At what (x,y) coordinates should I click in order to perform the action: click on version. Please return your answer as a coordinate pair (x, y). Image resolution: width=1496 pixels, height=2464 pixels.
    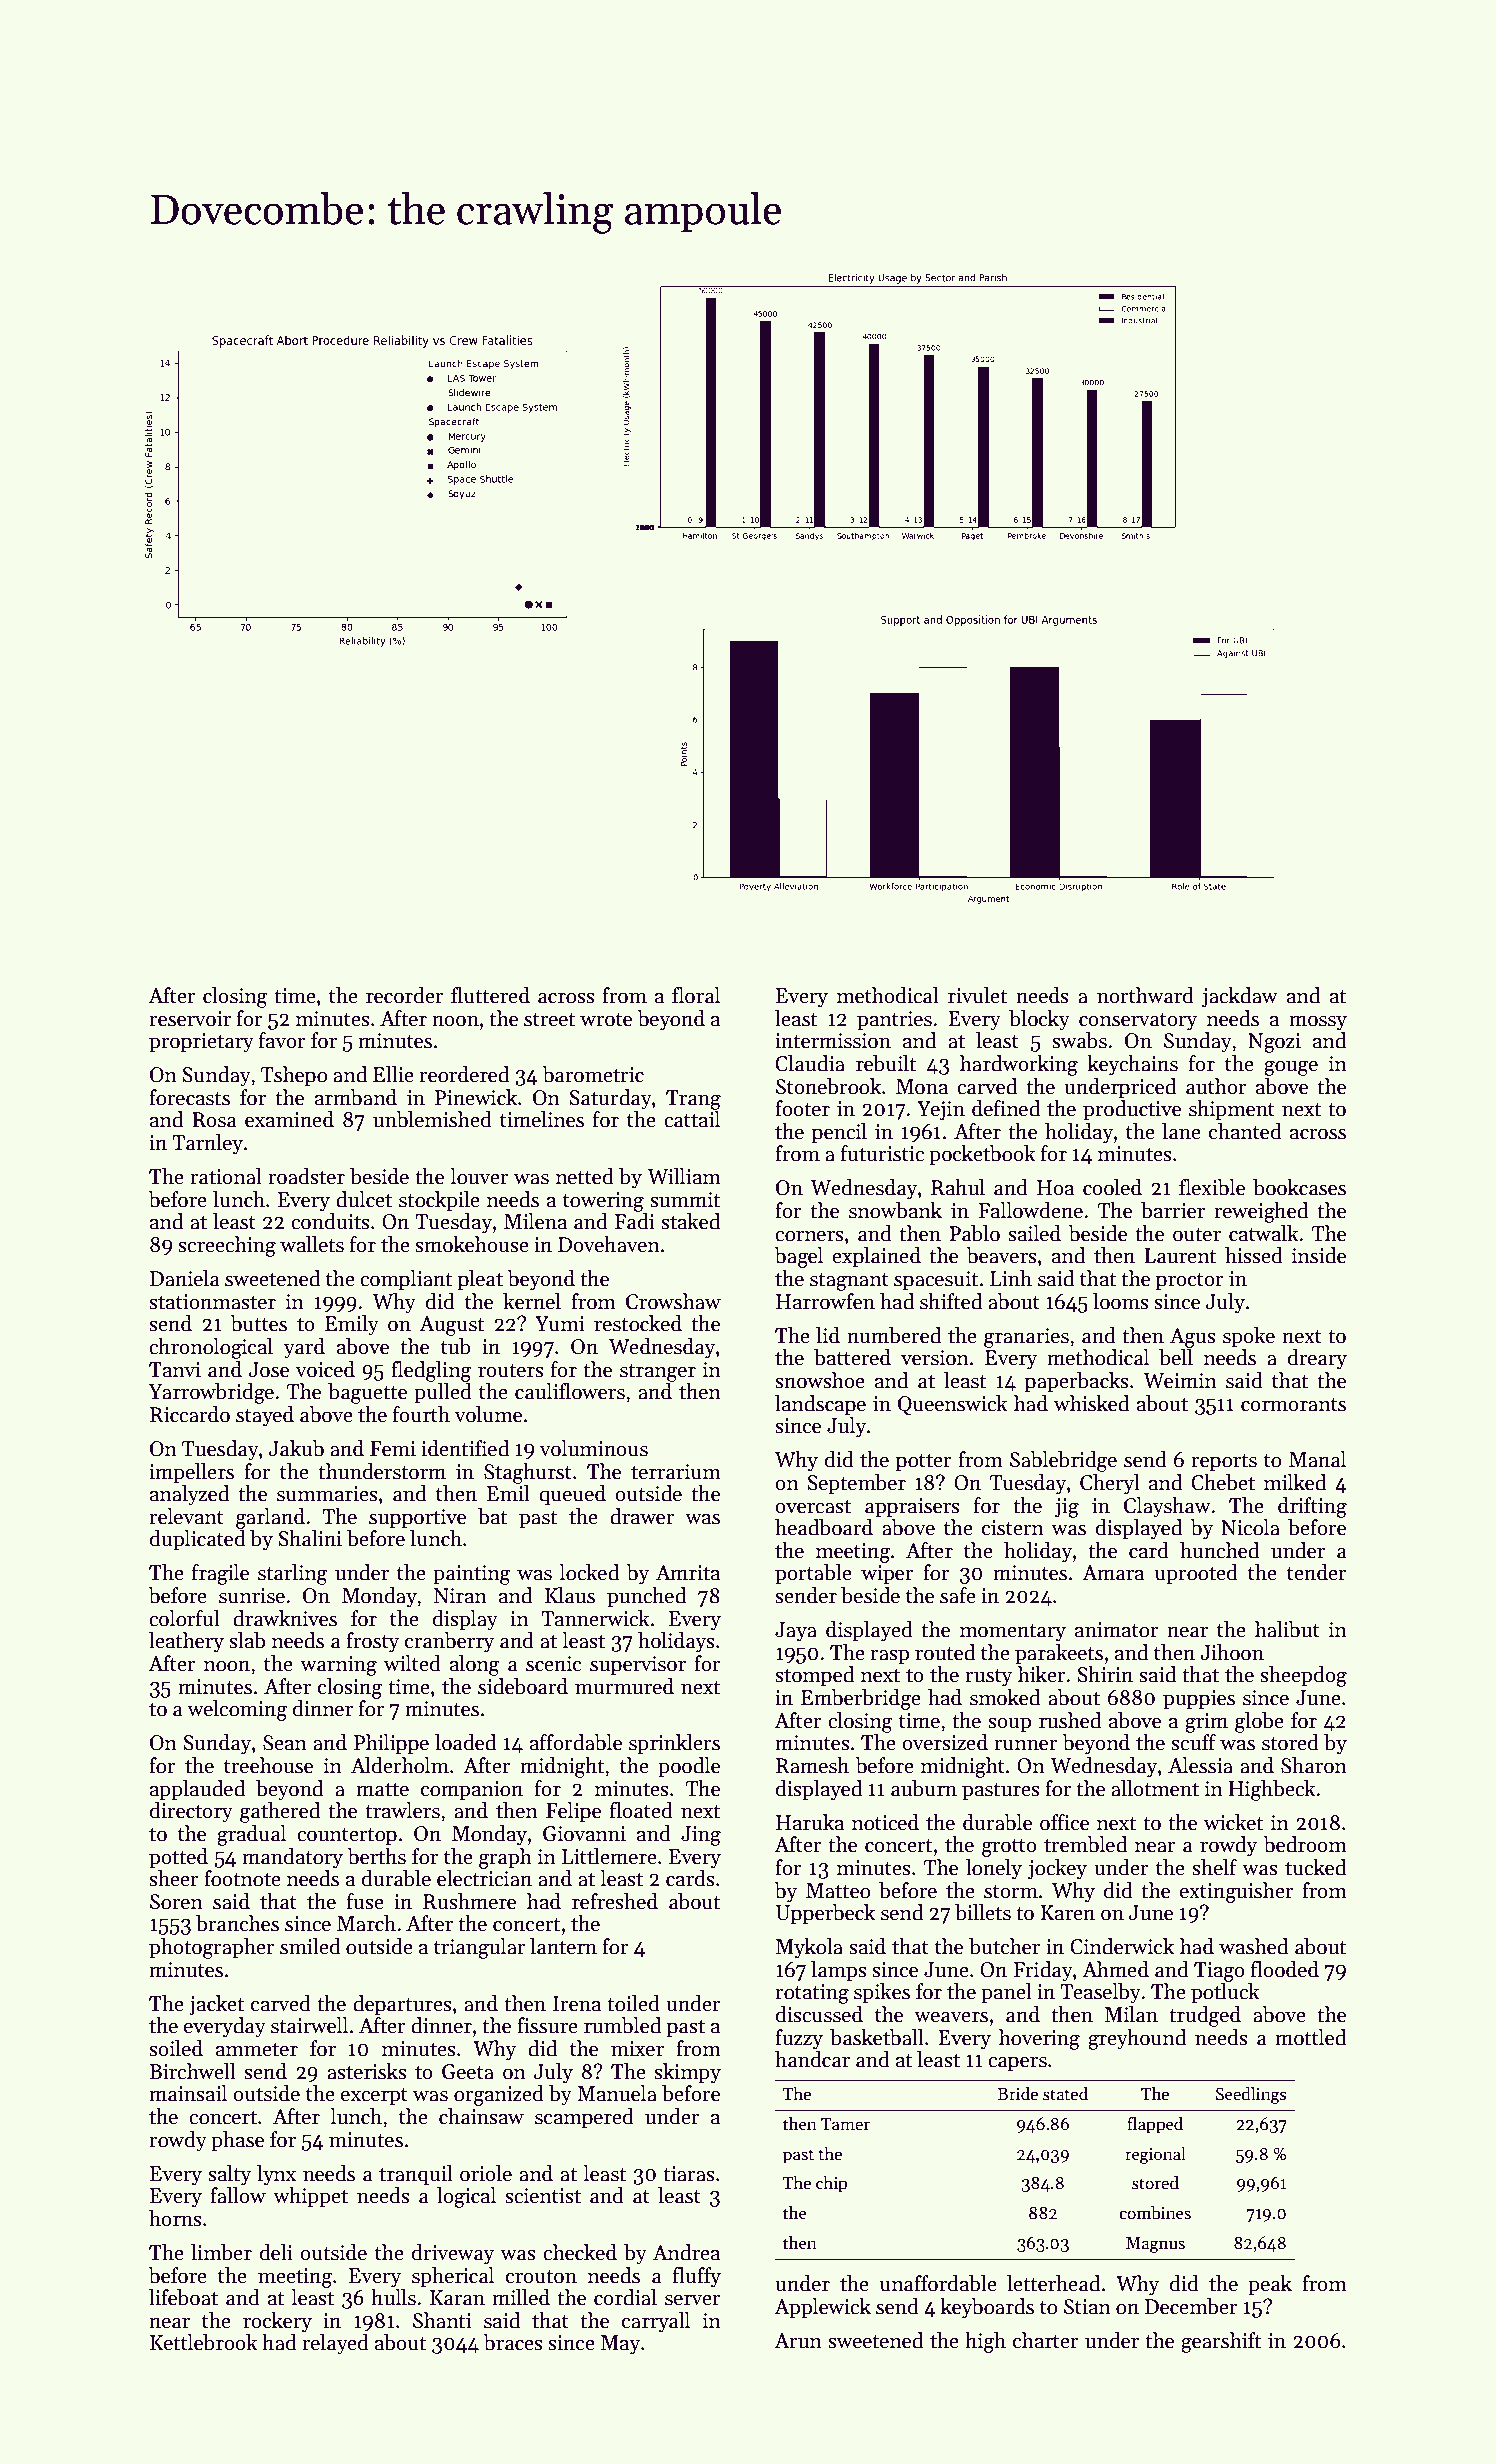
    Looking at the image, I should click on (935, 1358).
